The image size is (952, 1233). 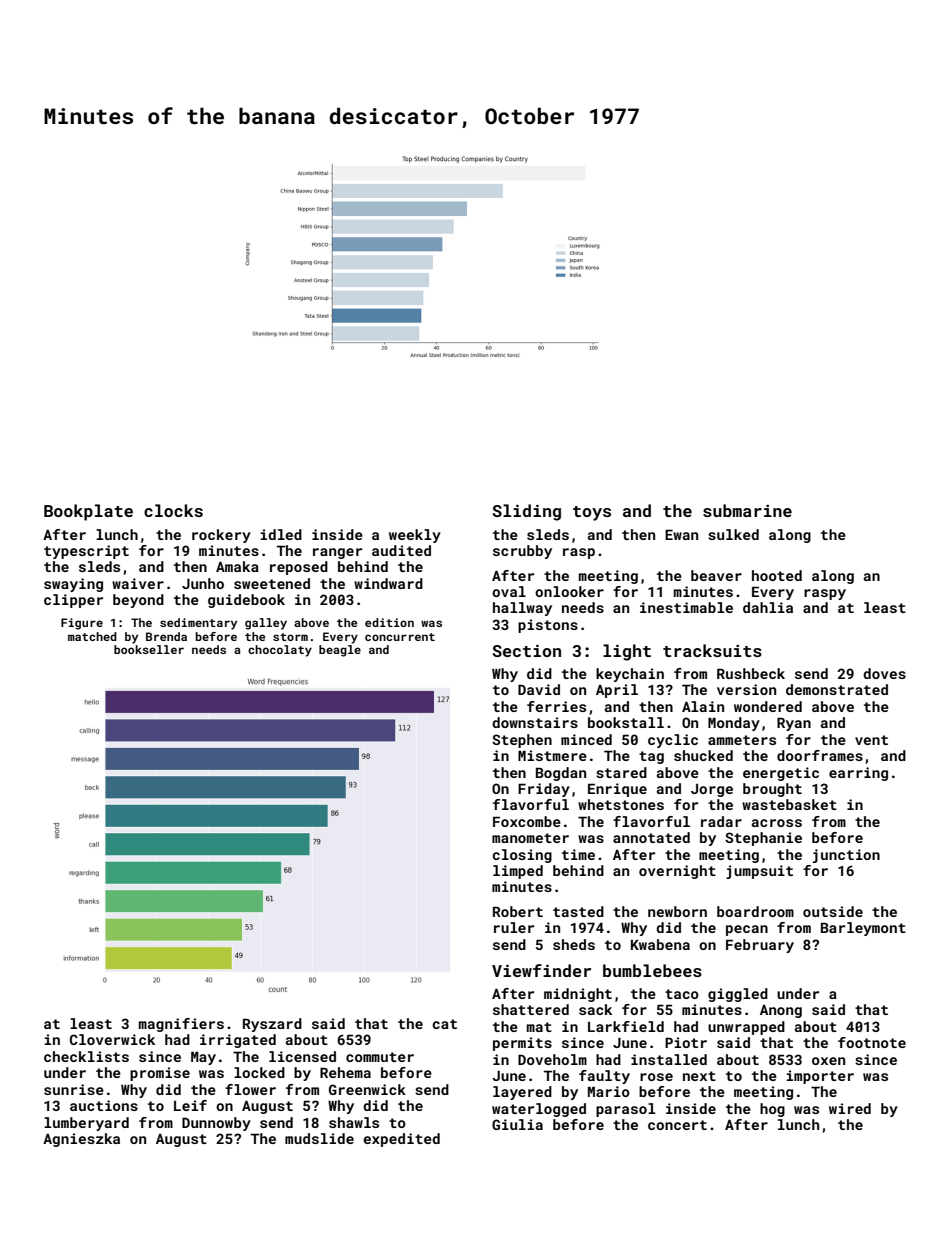 What do you see at coordinates (578, 854) in the document?
I see `time` at bounding box center [578, 854].
